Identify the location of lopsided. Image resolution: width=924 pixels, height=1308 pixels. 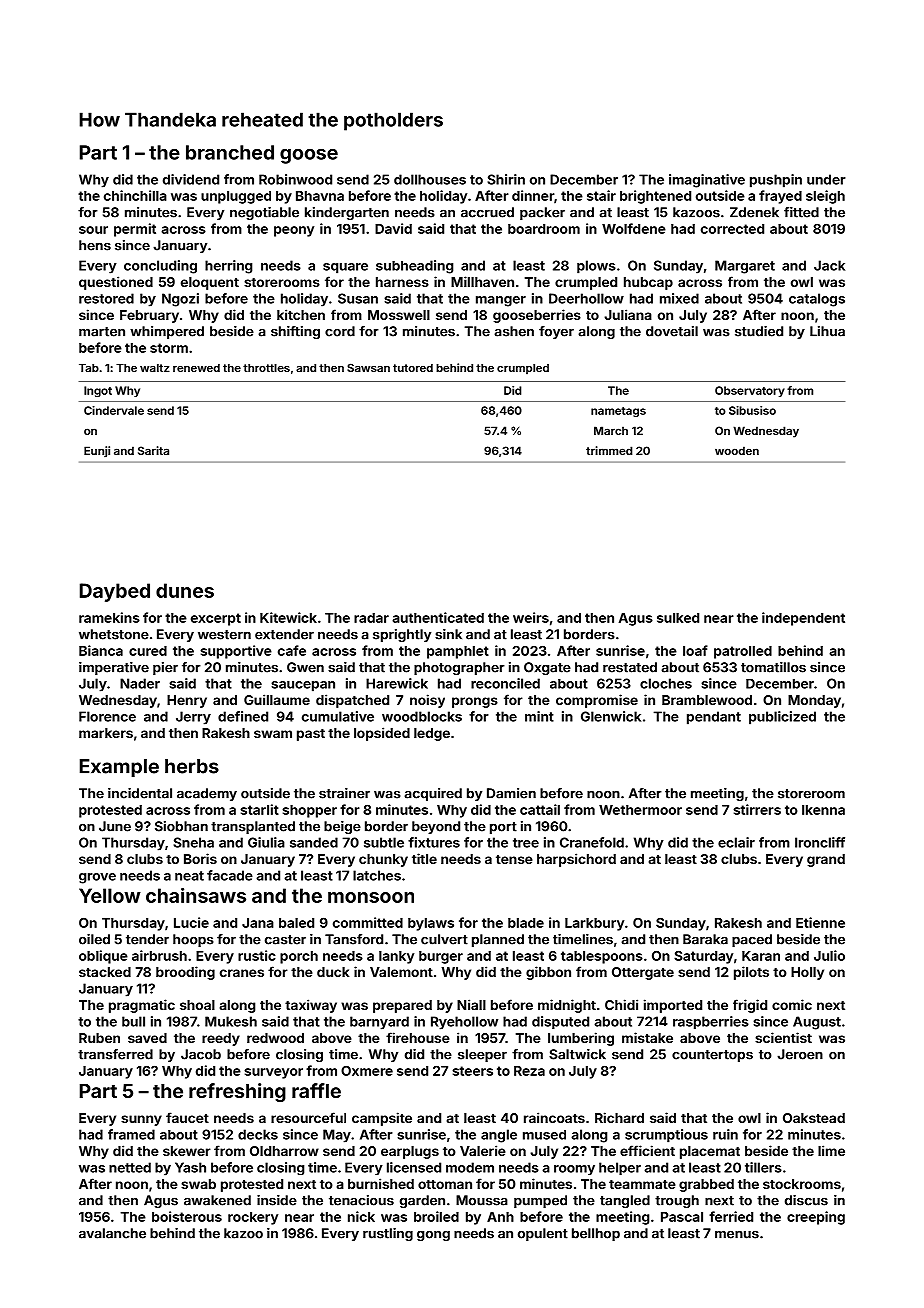
(382, 734).
